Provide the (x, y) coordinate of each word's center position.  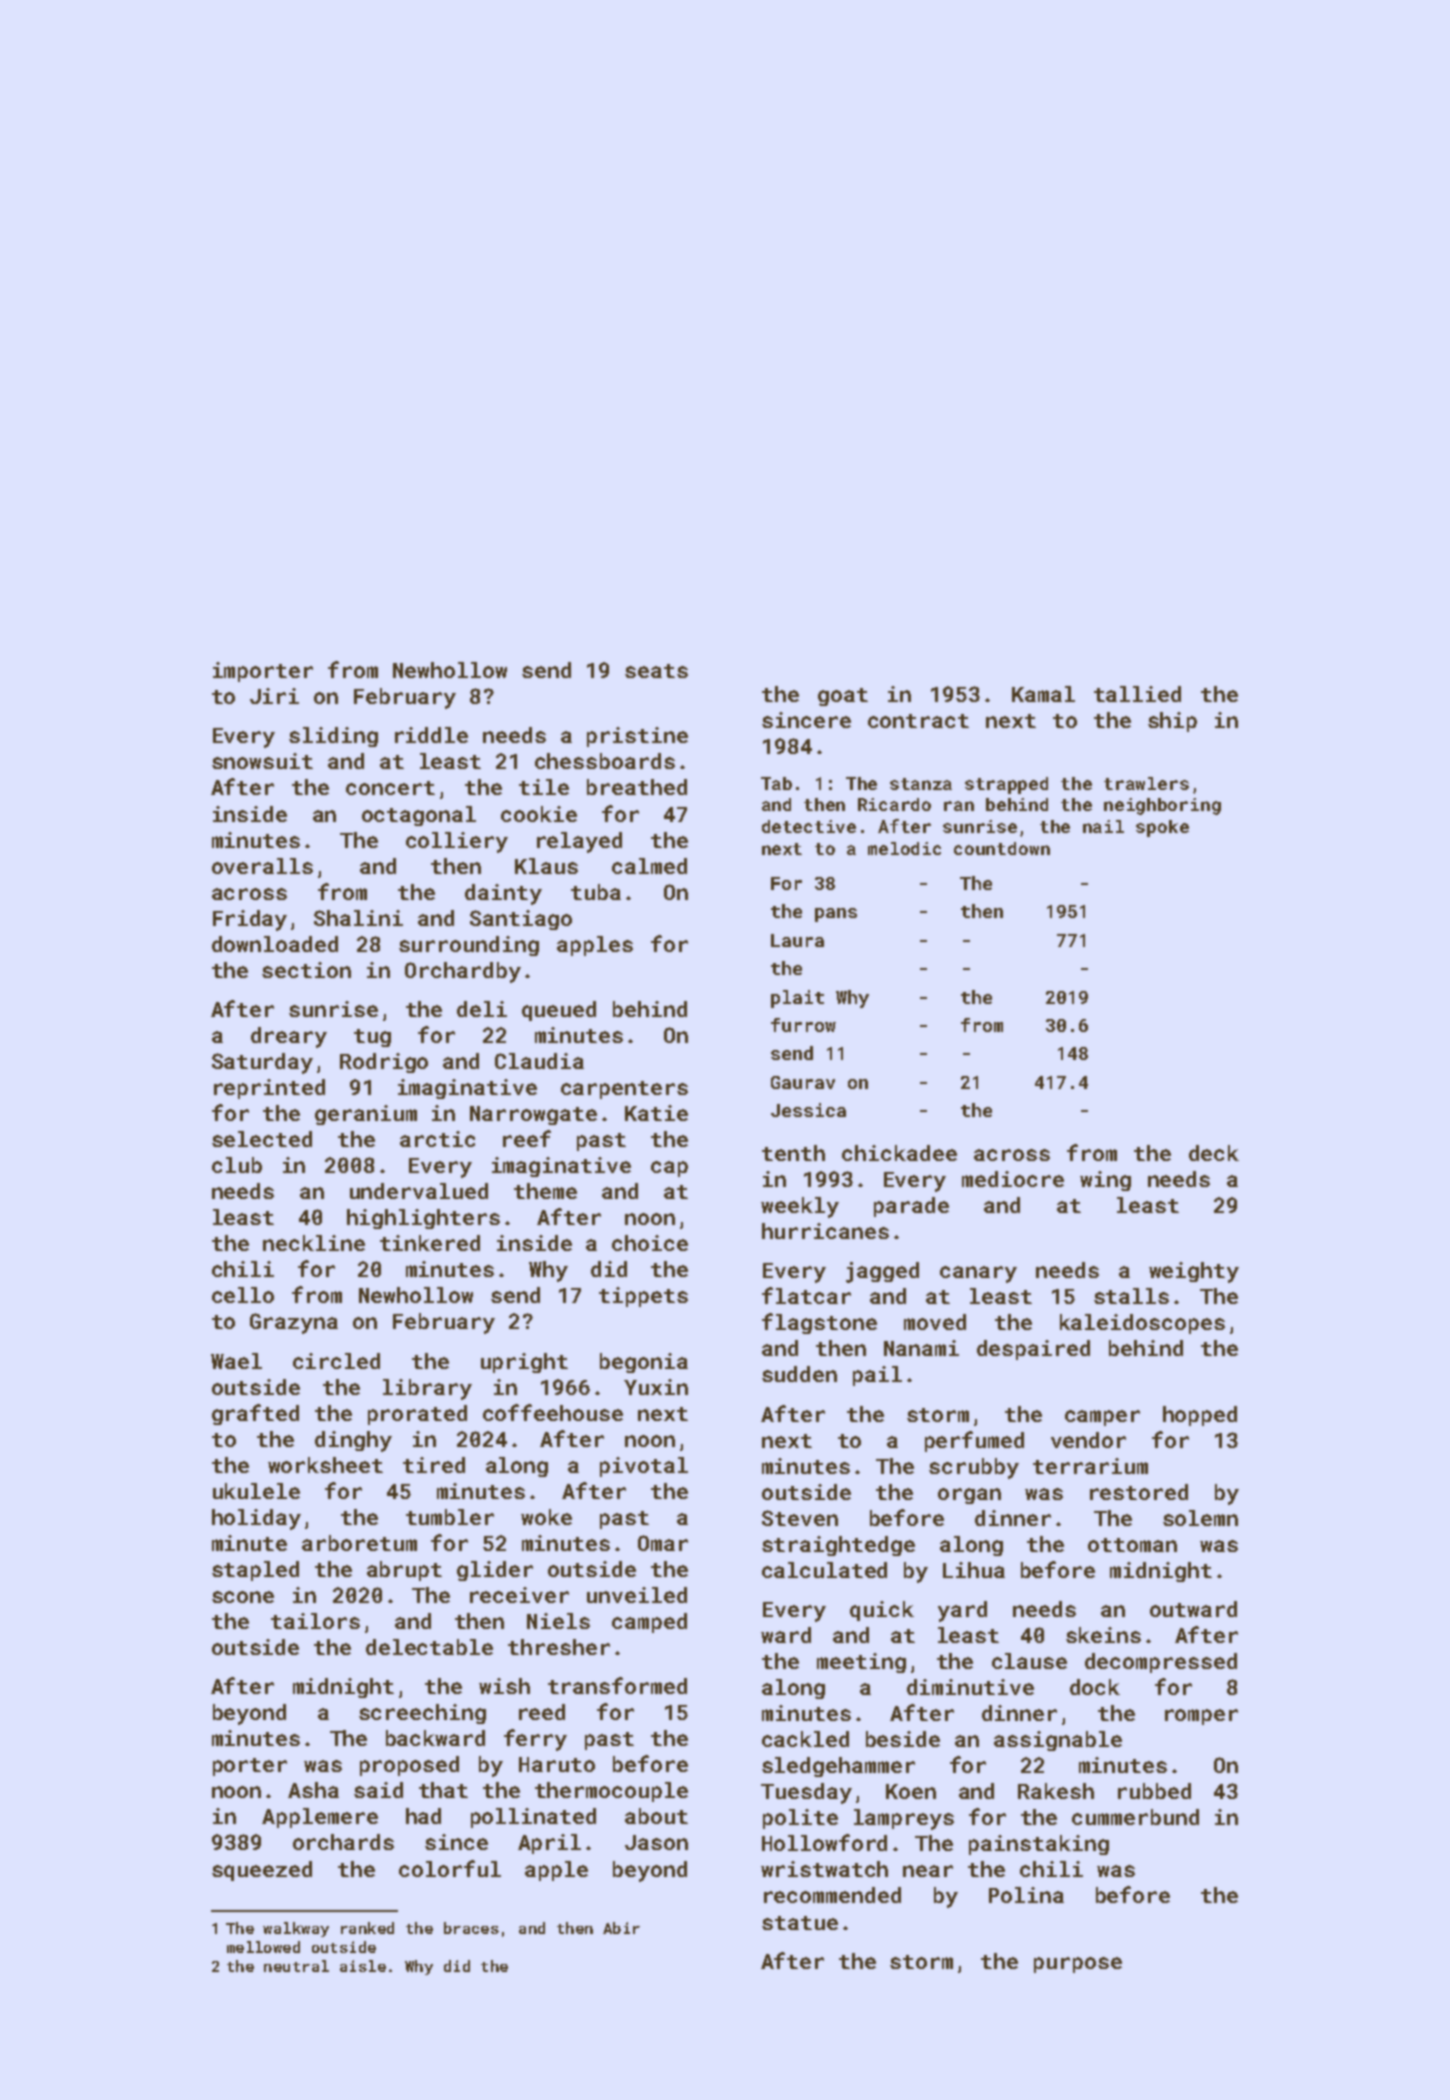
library (427, 1389)
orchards (343, 1842)
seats (656, 671)
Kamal (1043, 694)
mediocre (1013, 1179)
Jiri (274, 696)
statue (800, 1923)
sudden (799, 1374)
